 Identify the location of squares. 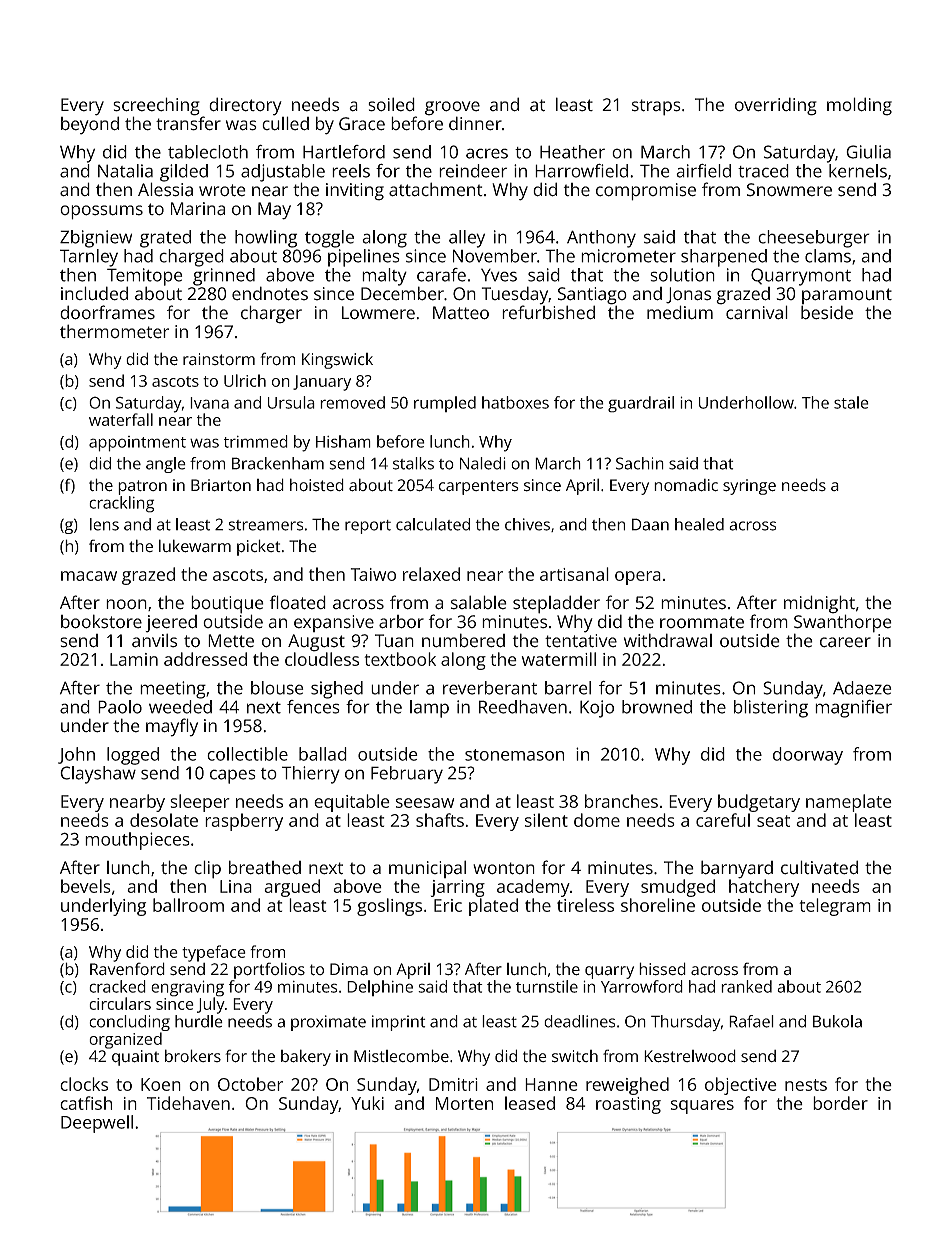
(702, 1107).
